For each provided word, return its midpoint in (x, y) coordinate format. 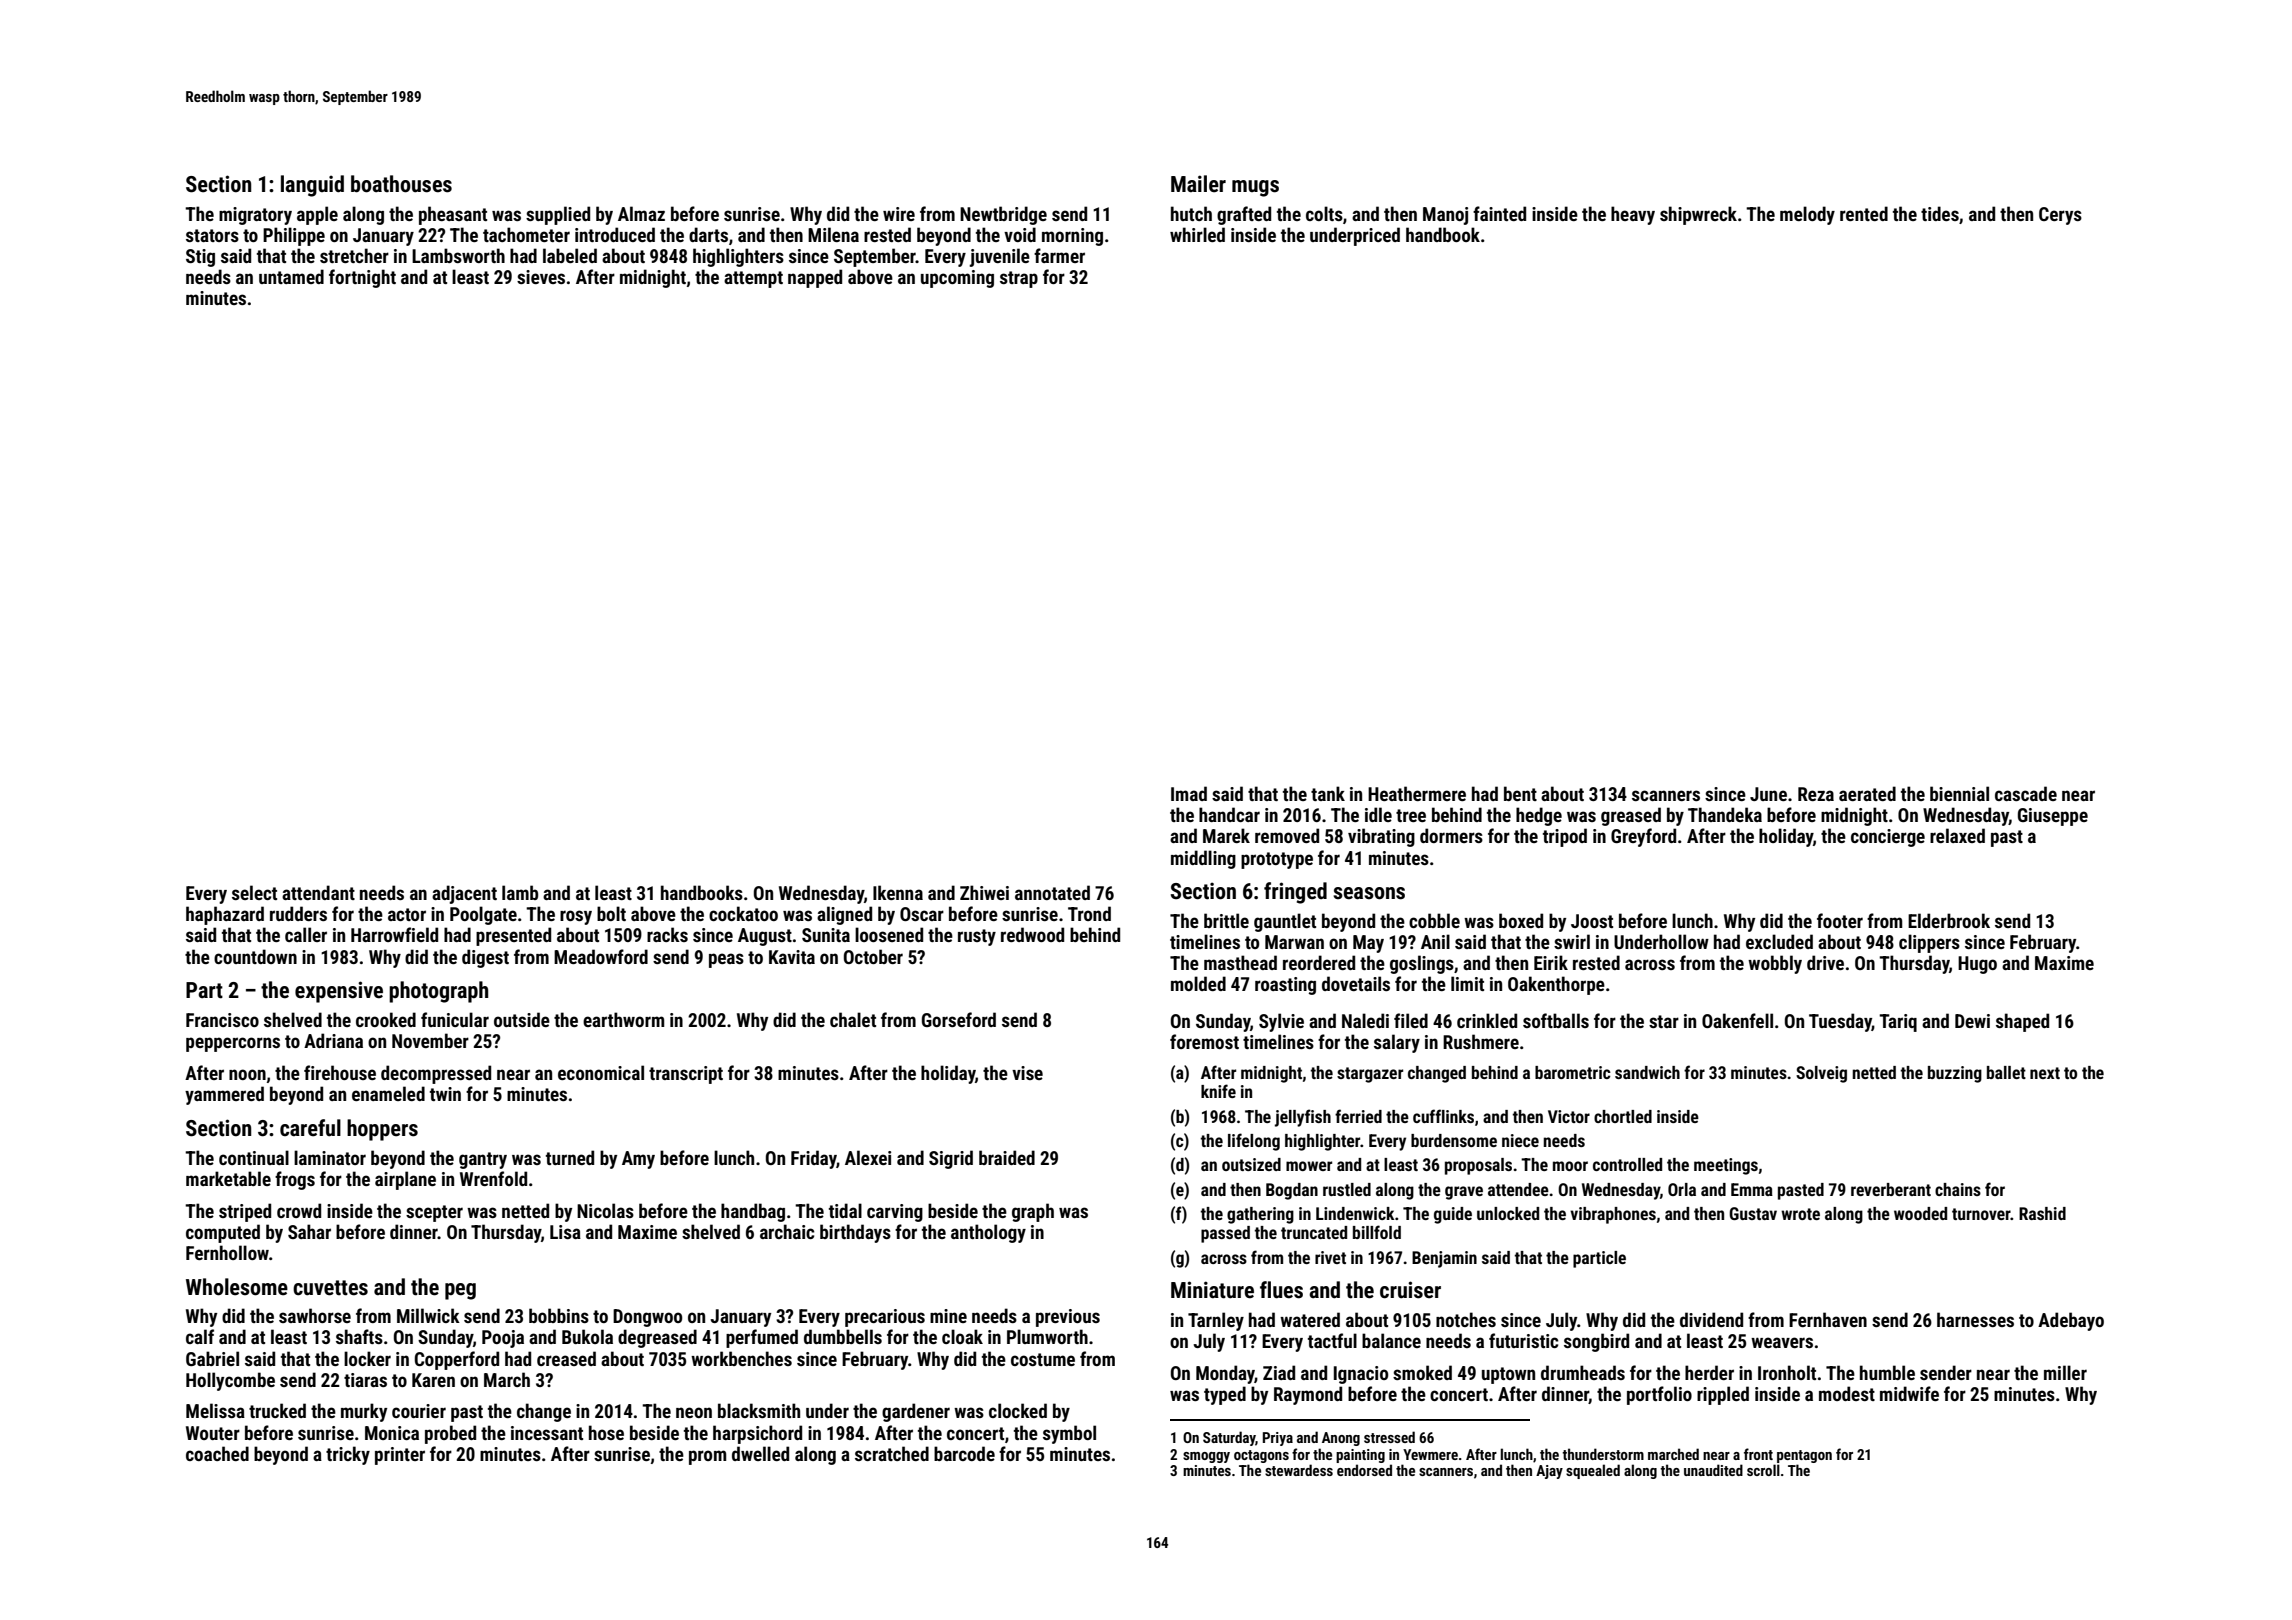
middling (1203, 859)
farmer (1059, 255)
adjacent (464, 894)
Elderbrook (1949, 920)
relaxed (1957, 835)
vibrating (1381, 837)
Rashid (2042, 1213)
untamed (291, 276)
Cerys (2060, 216)
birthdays (855, 1233)
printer (400, 1456)
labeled (570, 255)
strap (1019, 279)
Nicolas (605, 1210)
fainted (1499, 213)
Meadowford (601, 956)
